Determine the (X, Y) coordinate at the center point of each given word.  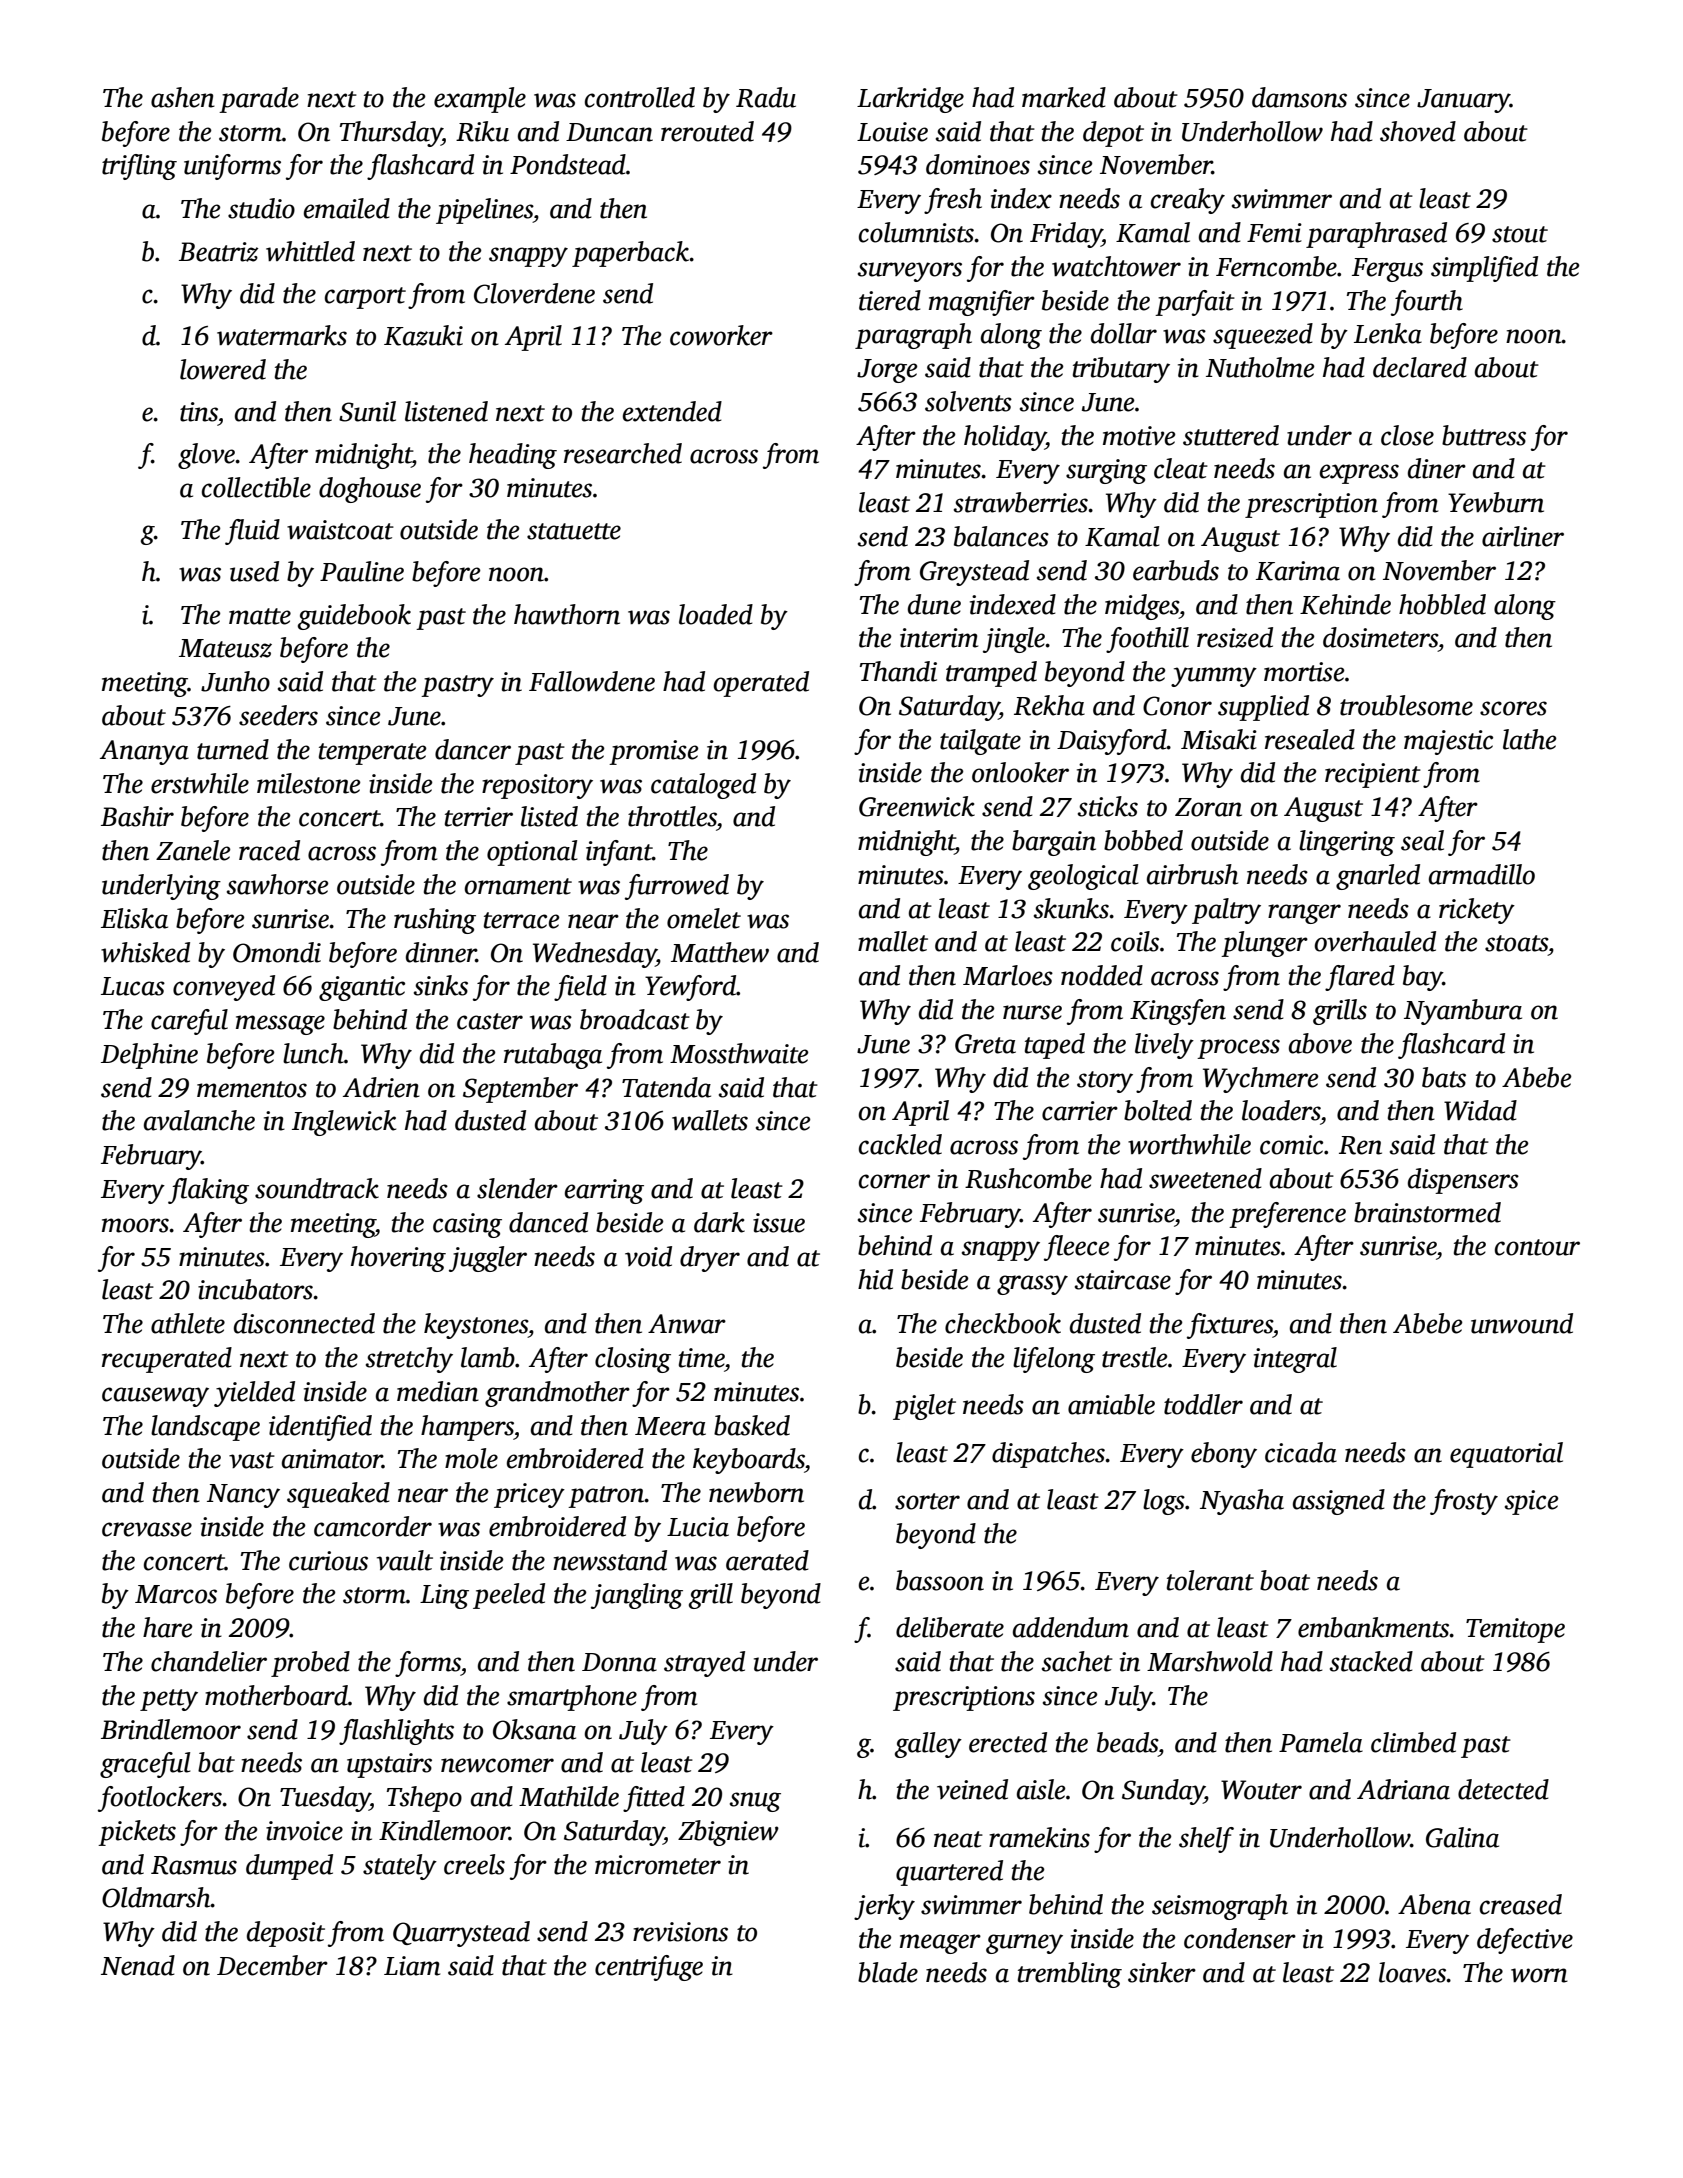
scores (1513, 708)
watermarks (282, 335)
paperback (631, 254)
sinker (1162, 1972)
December (272, 1965)
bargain (1054, 843)
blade (888, 1972)
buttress (1484, 435)
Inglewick (344, 1123)
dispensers (1463, 1181)
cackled (900, 1144)
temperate (373, 754)
